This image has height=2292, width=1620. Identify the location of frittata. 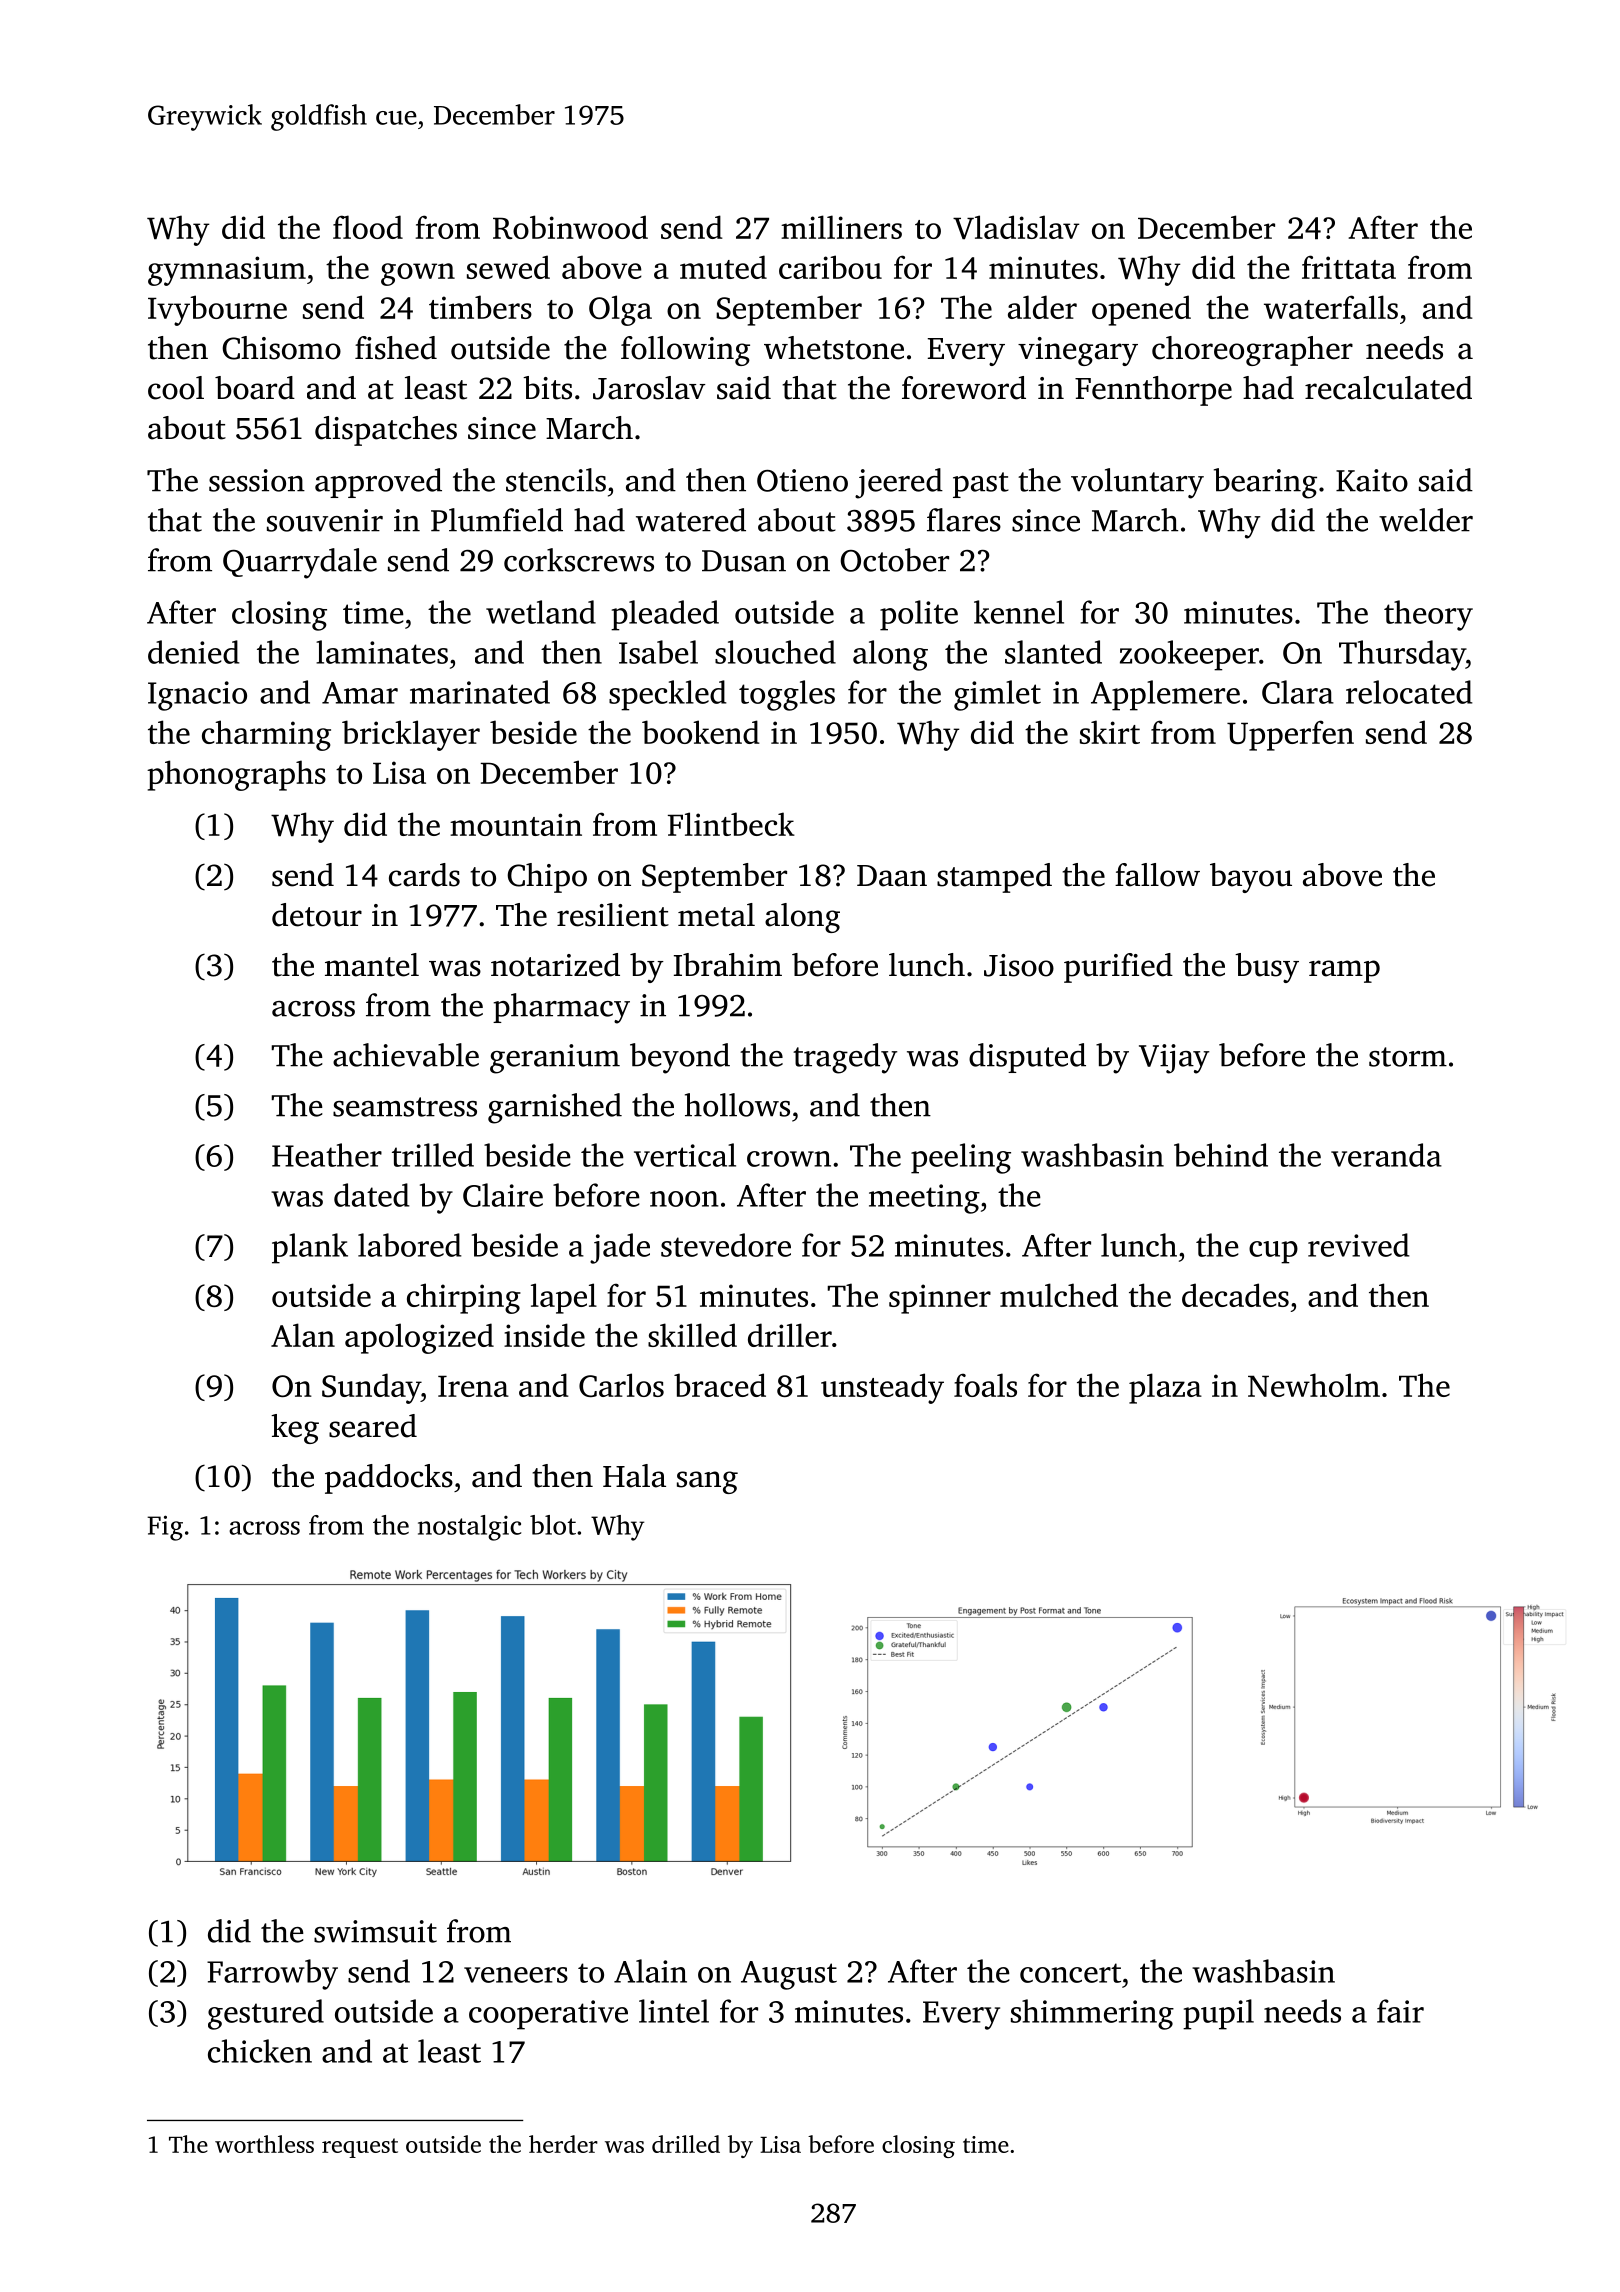
(1349, 267).
